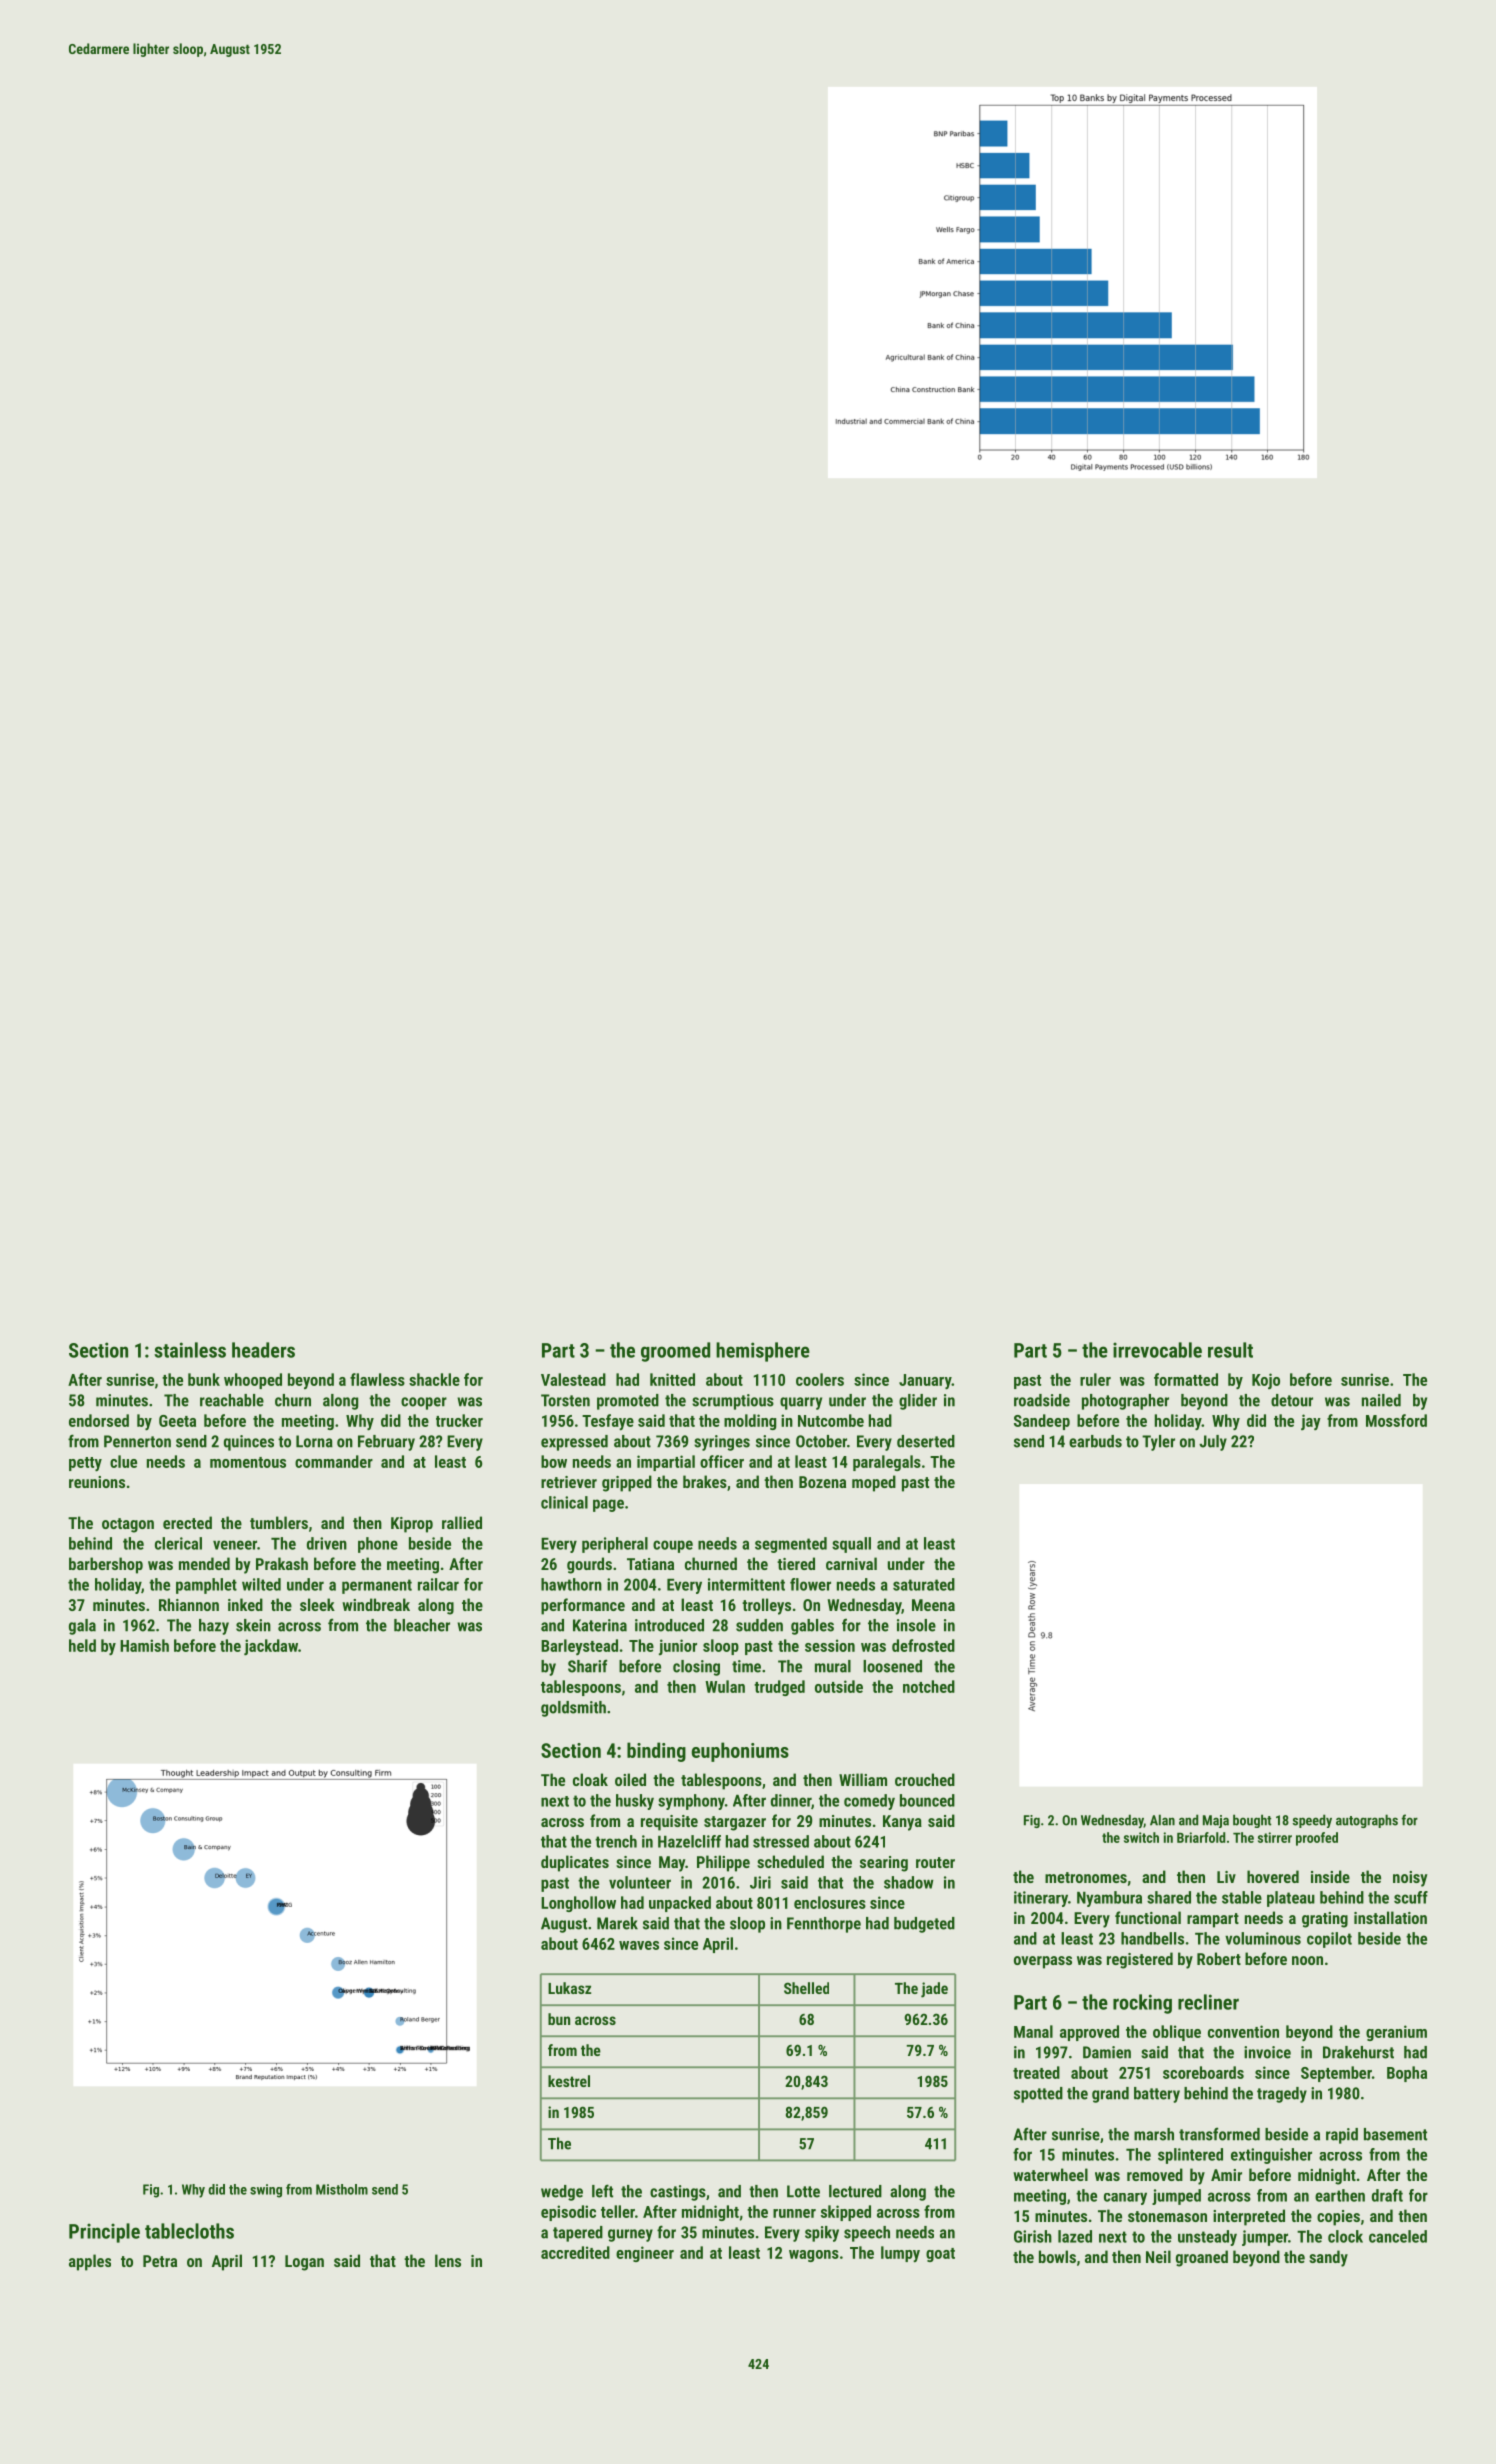 Image resolution: width=1496 pixels, height=2464 pixels. Describe the element at coordinates (448, 2260) in the screenshot. I see `lens` at that location.
